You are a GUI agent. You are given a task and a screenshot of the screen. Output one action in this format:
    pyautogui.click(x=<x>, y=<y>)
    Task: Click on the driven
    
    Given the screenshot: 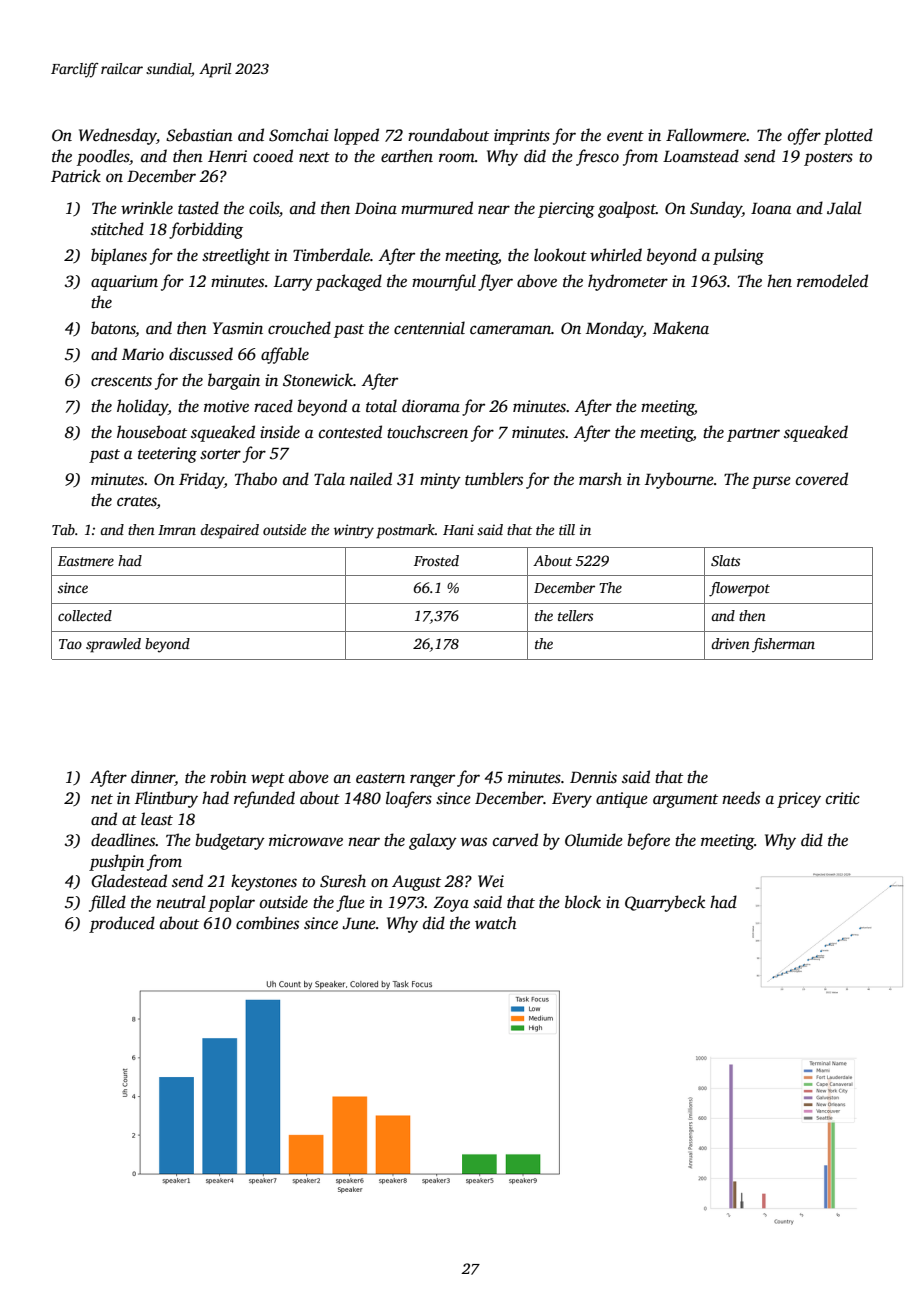 What is the action you would take?
    pyautogui.click(x=730, y=643)
